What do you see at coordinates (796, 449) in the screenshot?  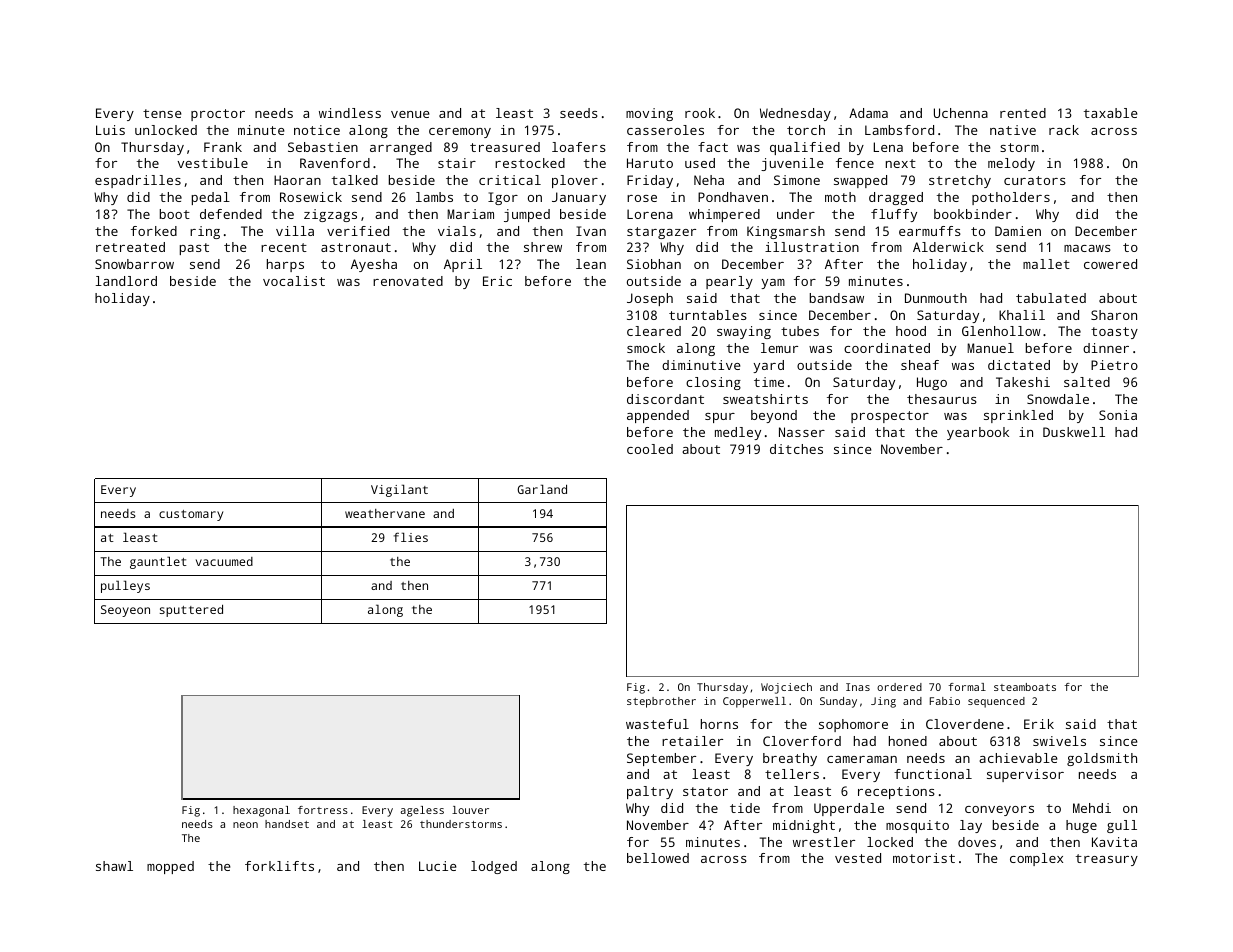 I see `ditches` at bounding box center [796, 449].
